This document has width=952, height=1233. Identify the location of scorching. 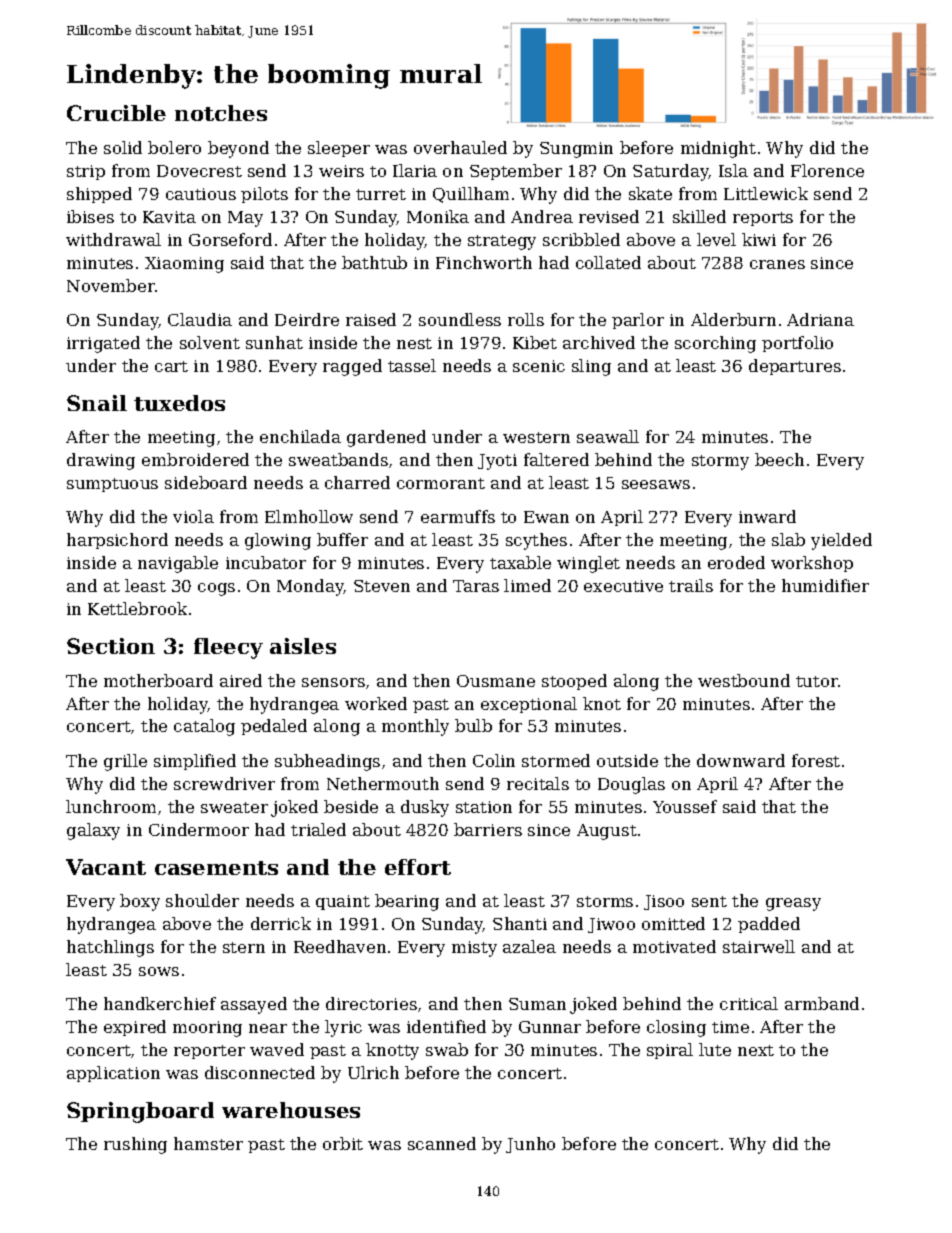
(715, 344).
